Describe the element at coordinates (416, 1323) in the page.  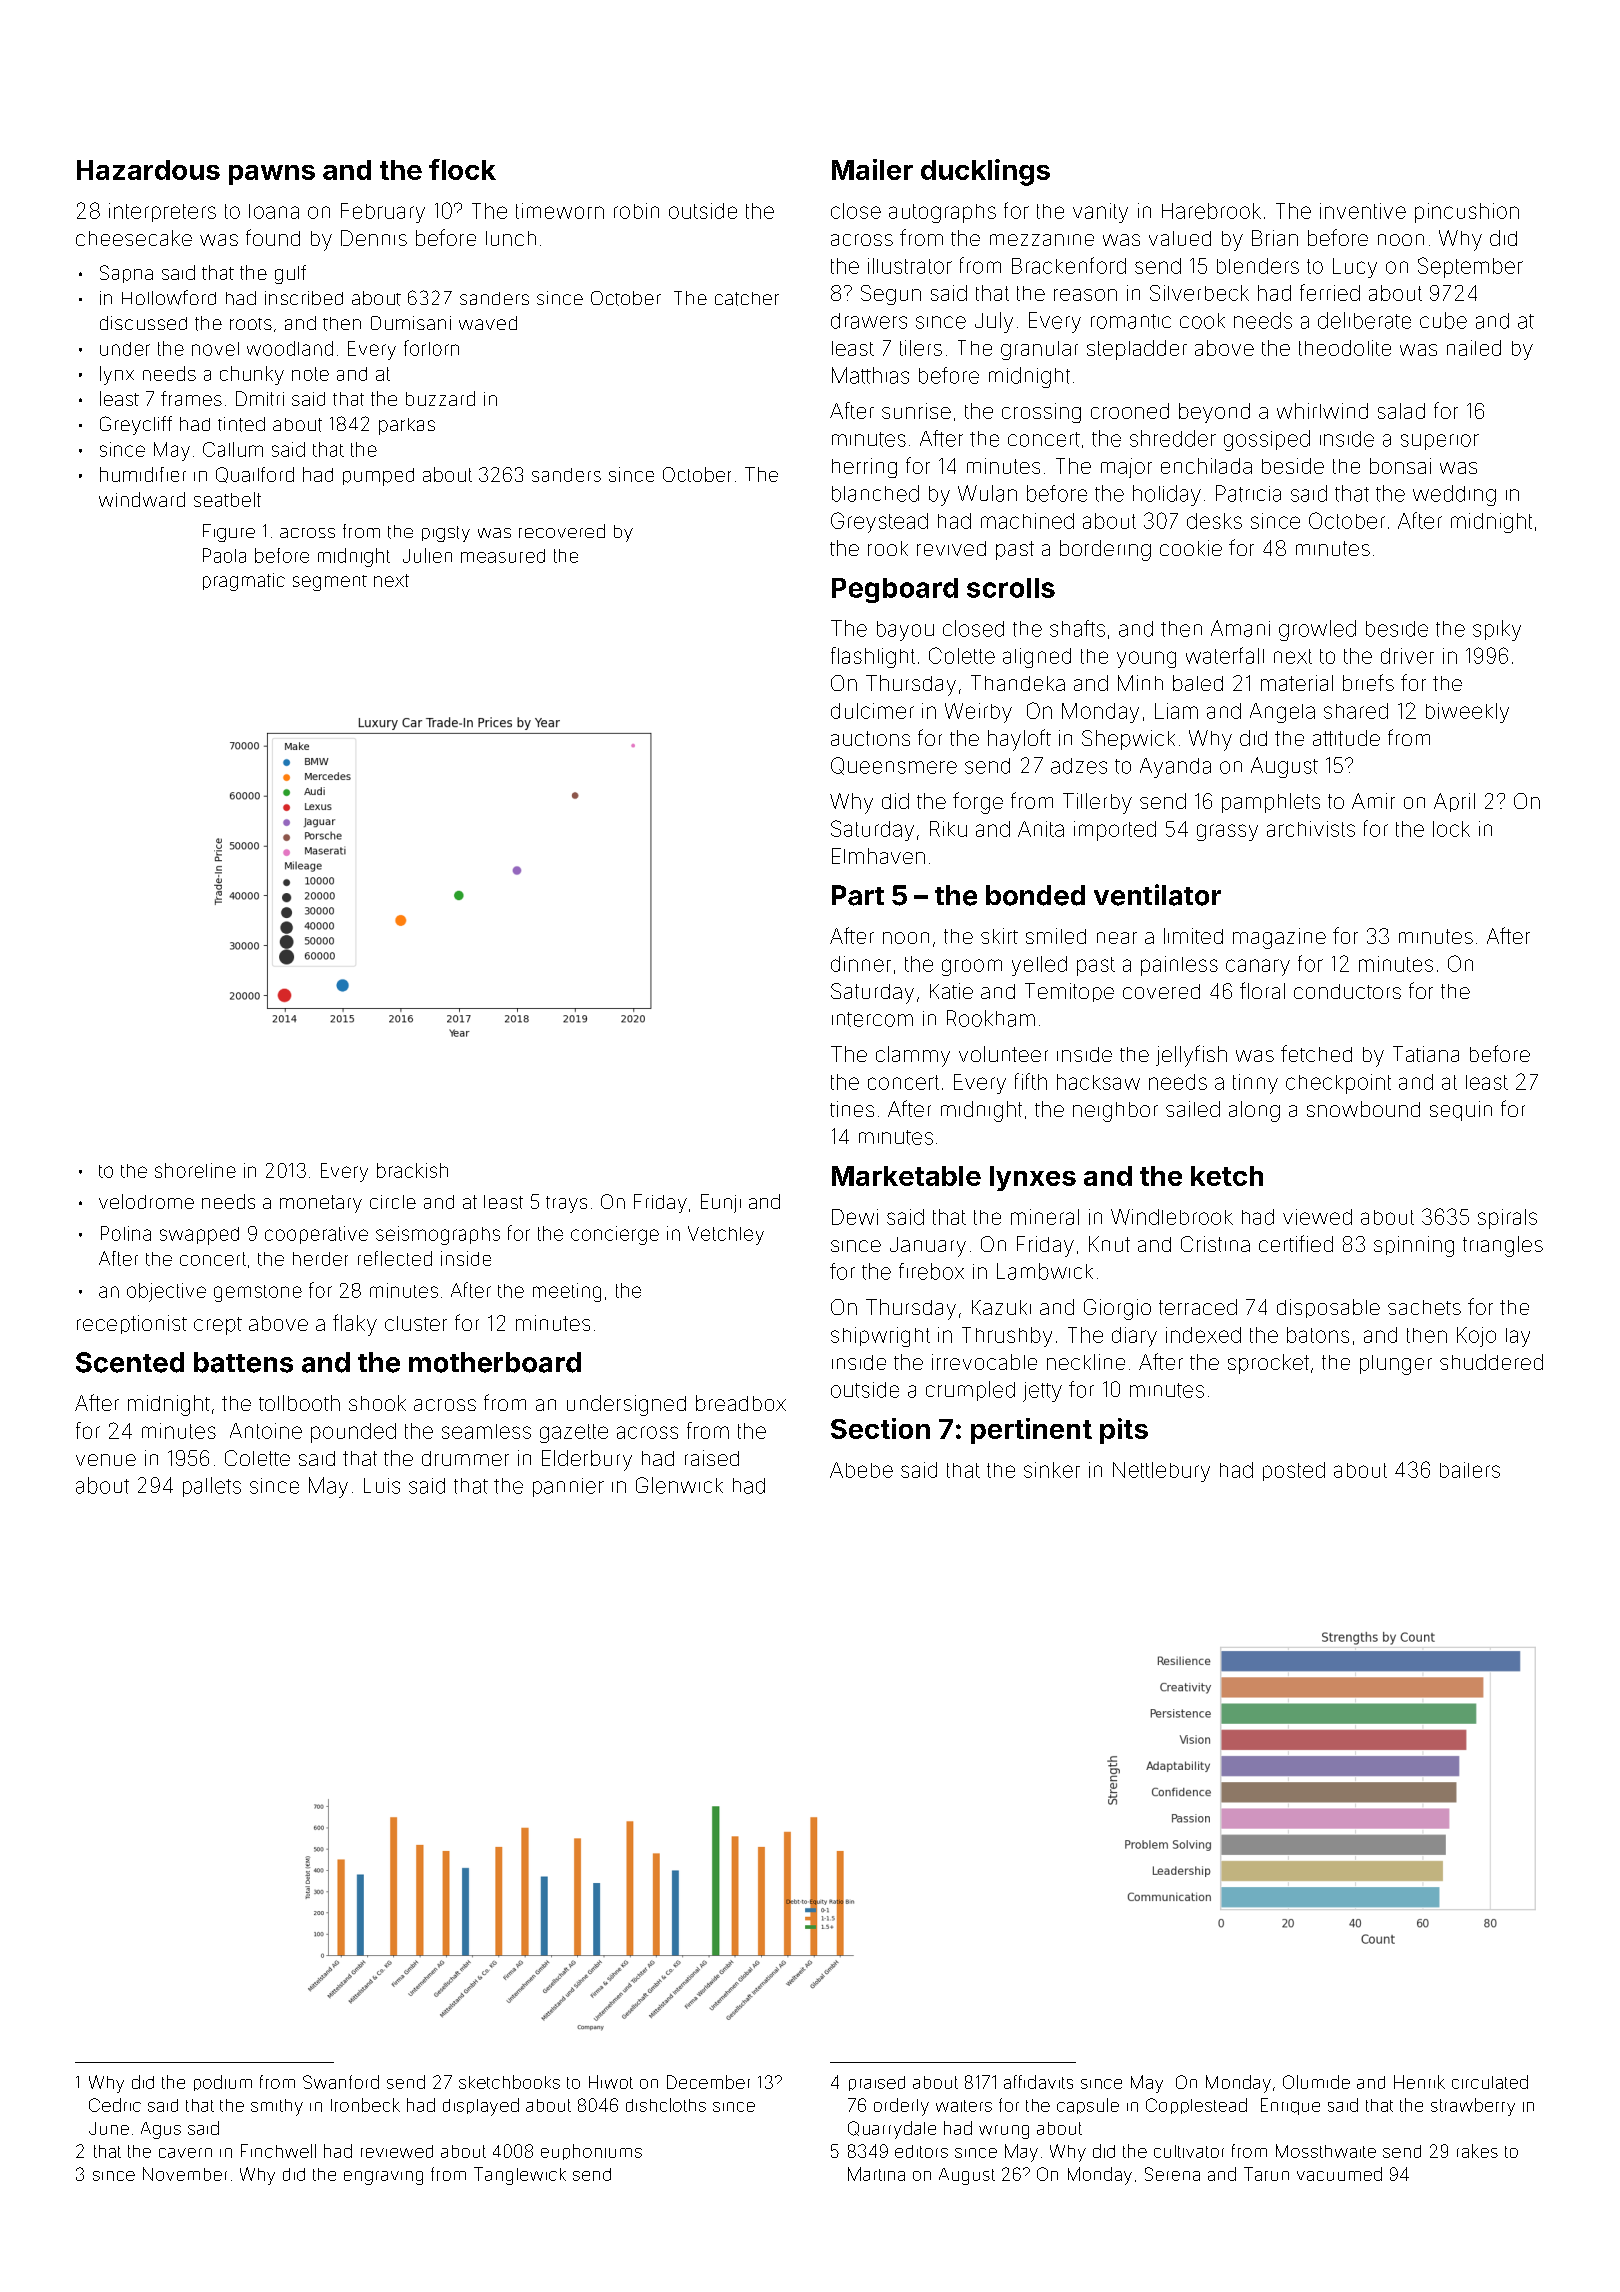
I see `cluster` at that location.
